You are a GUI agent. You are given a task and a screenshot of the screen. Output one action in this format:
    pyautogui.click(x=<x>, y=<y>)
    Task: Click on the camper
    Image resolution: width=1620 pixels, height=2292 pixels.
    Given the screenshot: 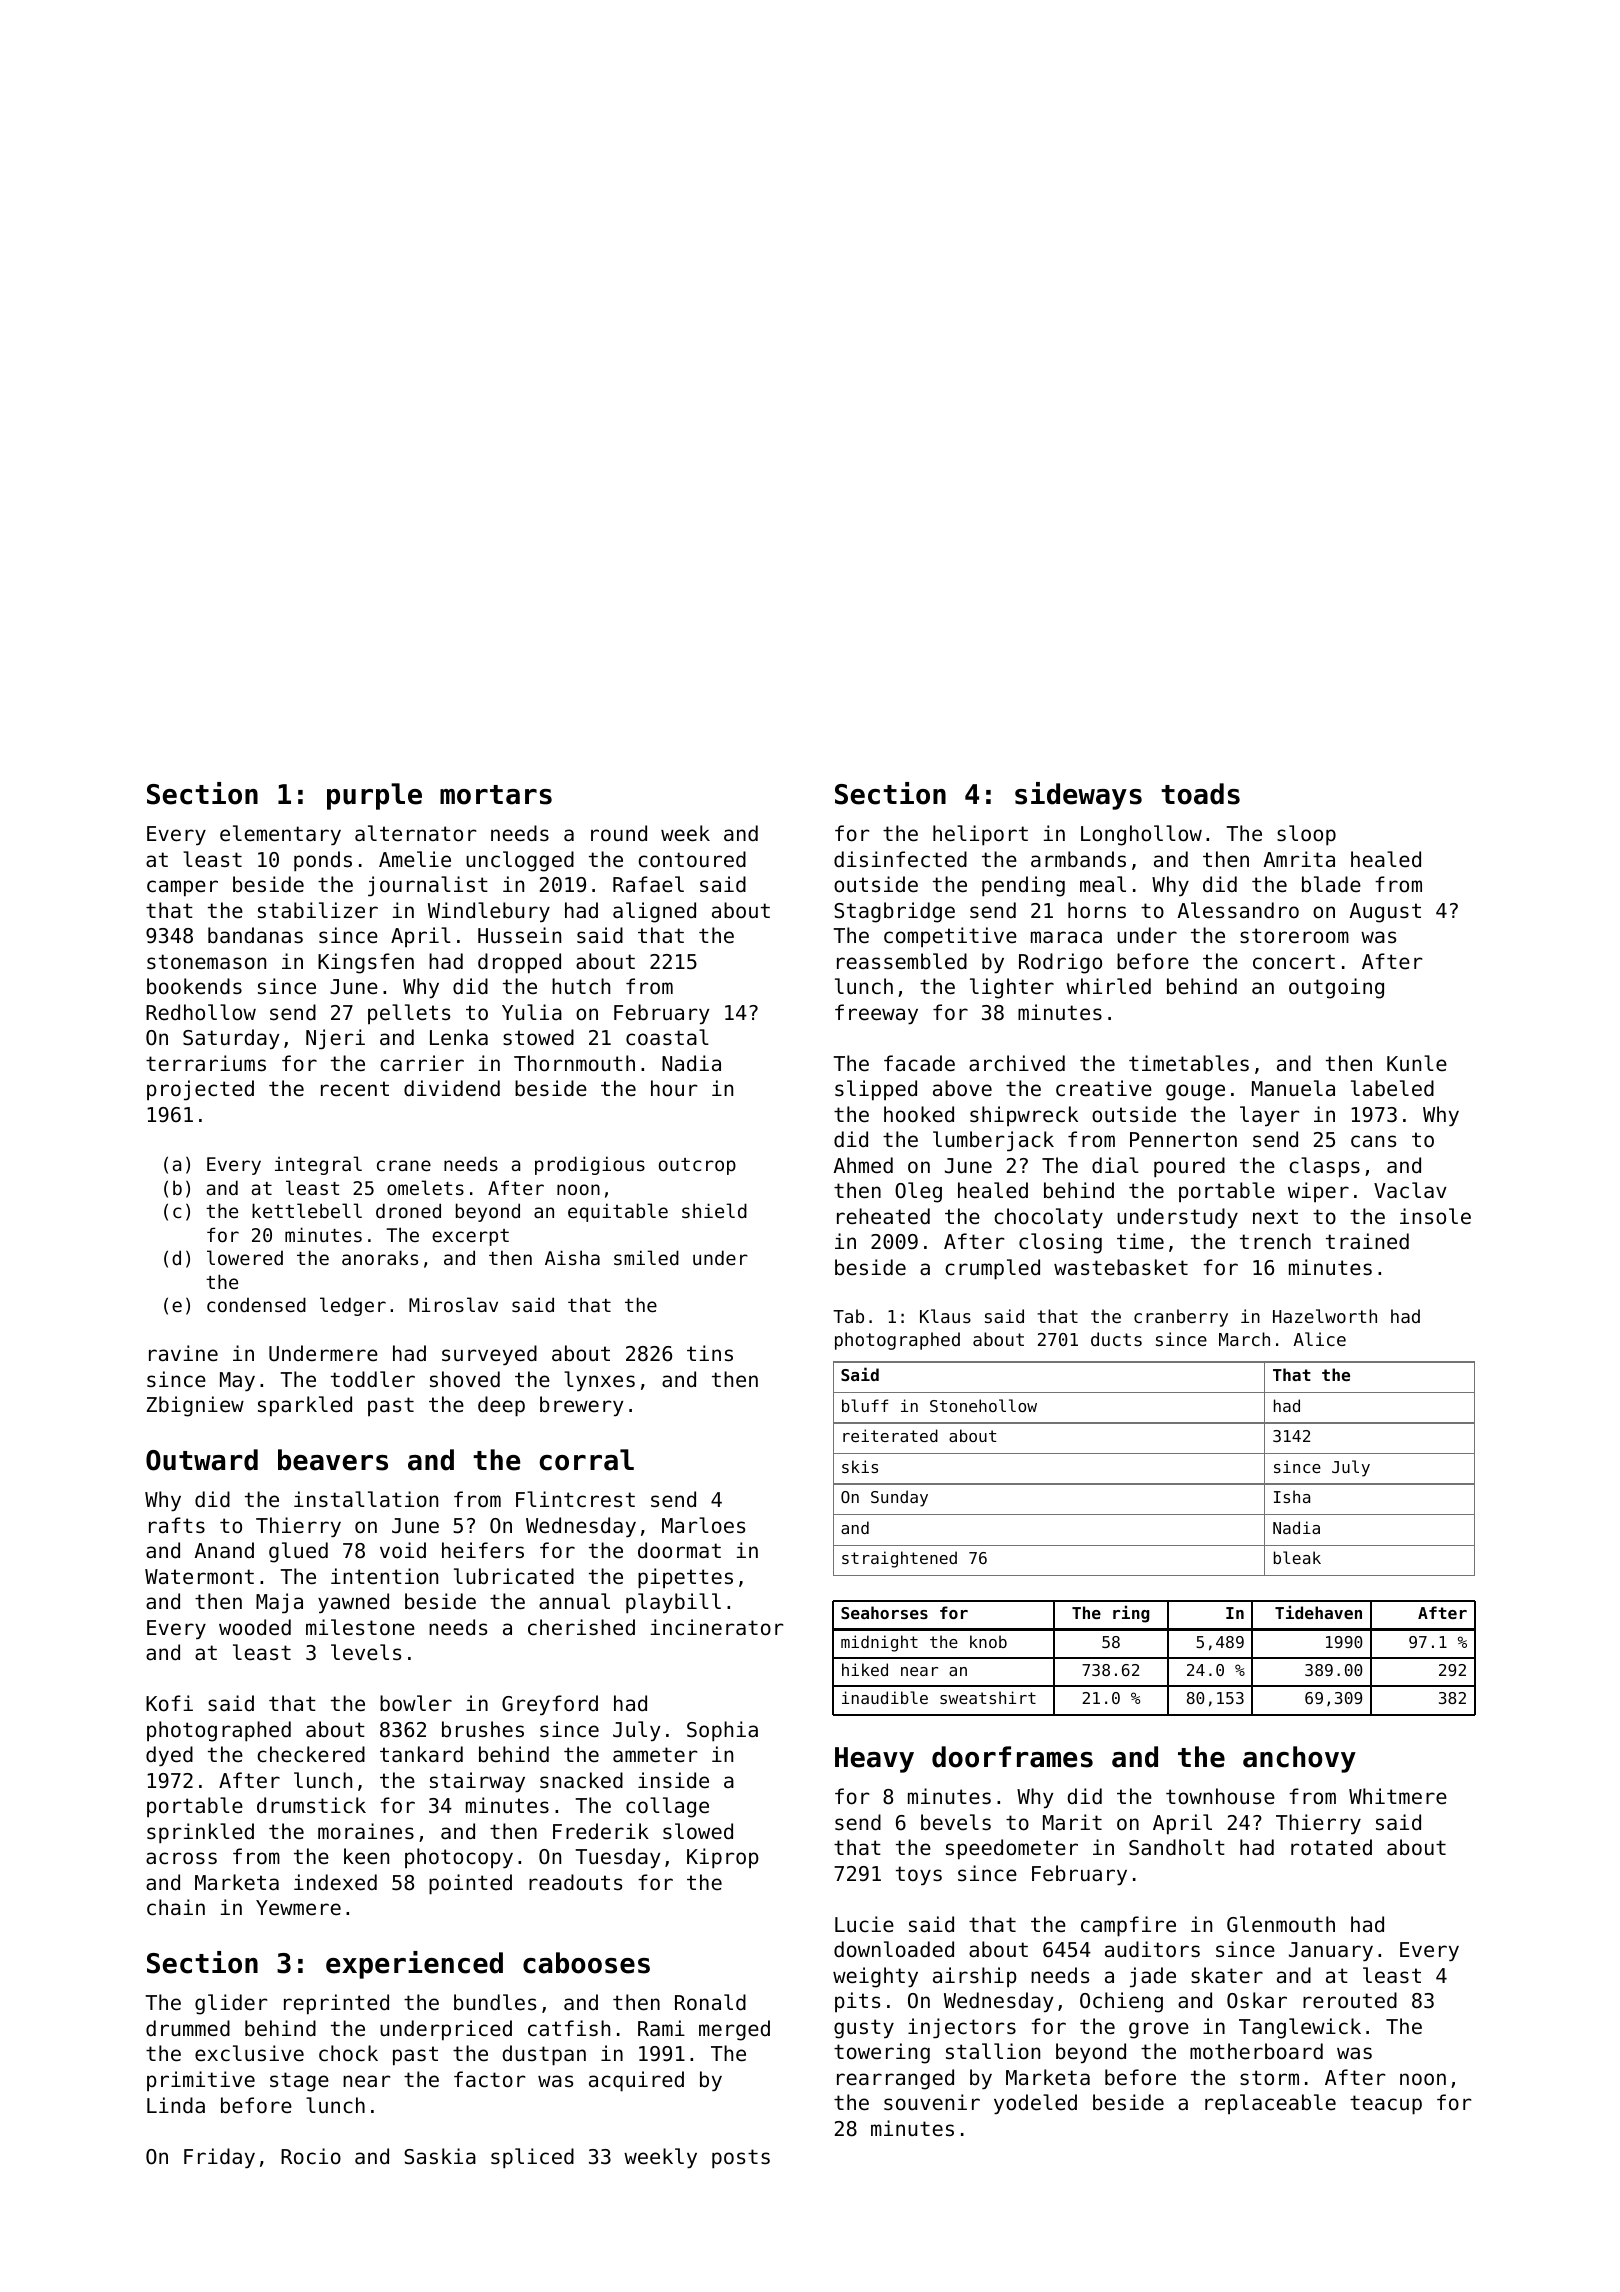 What is the action you would take?
    pyautogui.click(x=182, y=888)
